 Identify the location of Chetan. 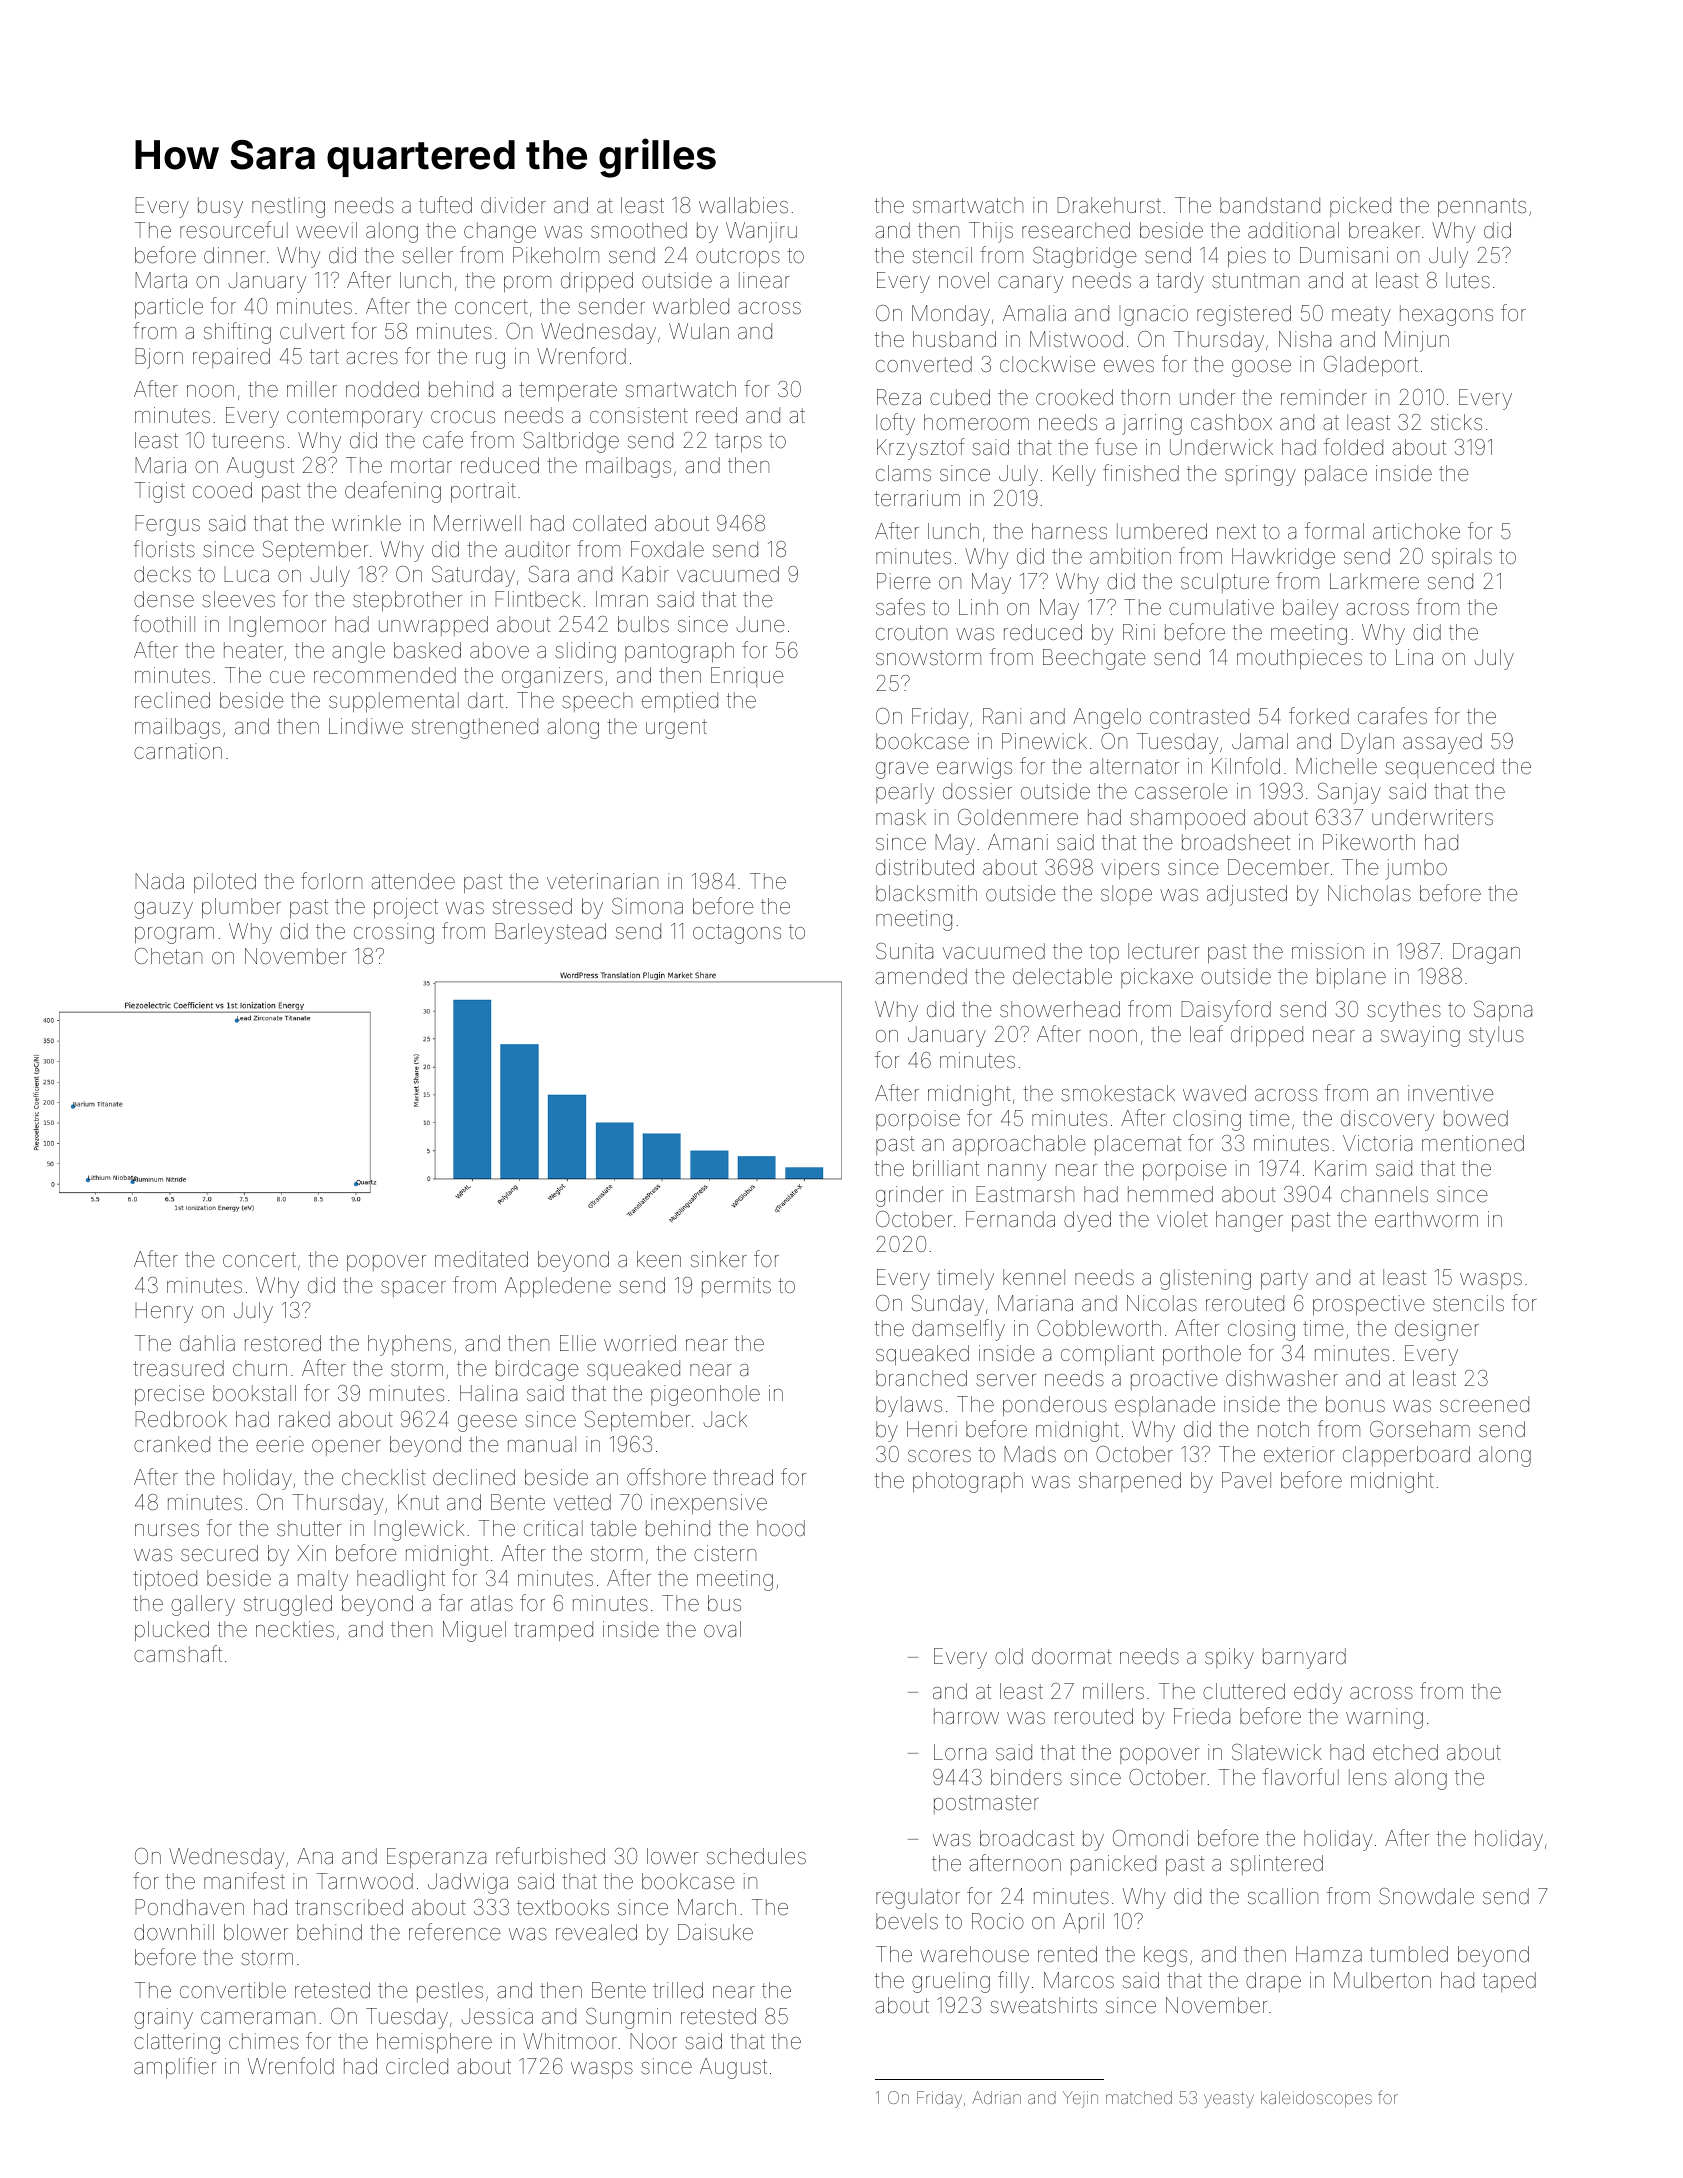
(168, 956).
